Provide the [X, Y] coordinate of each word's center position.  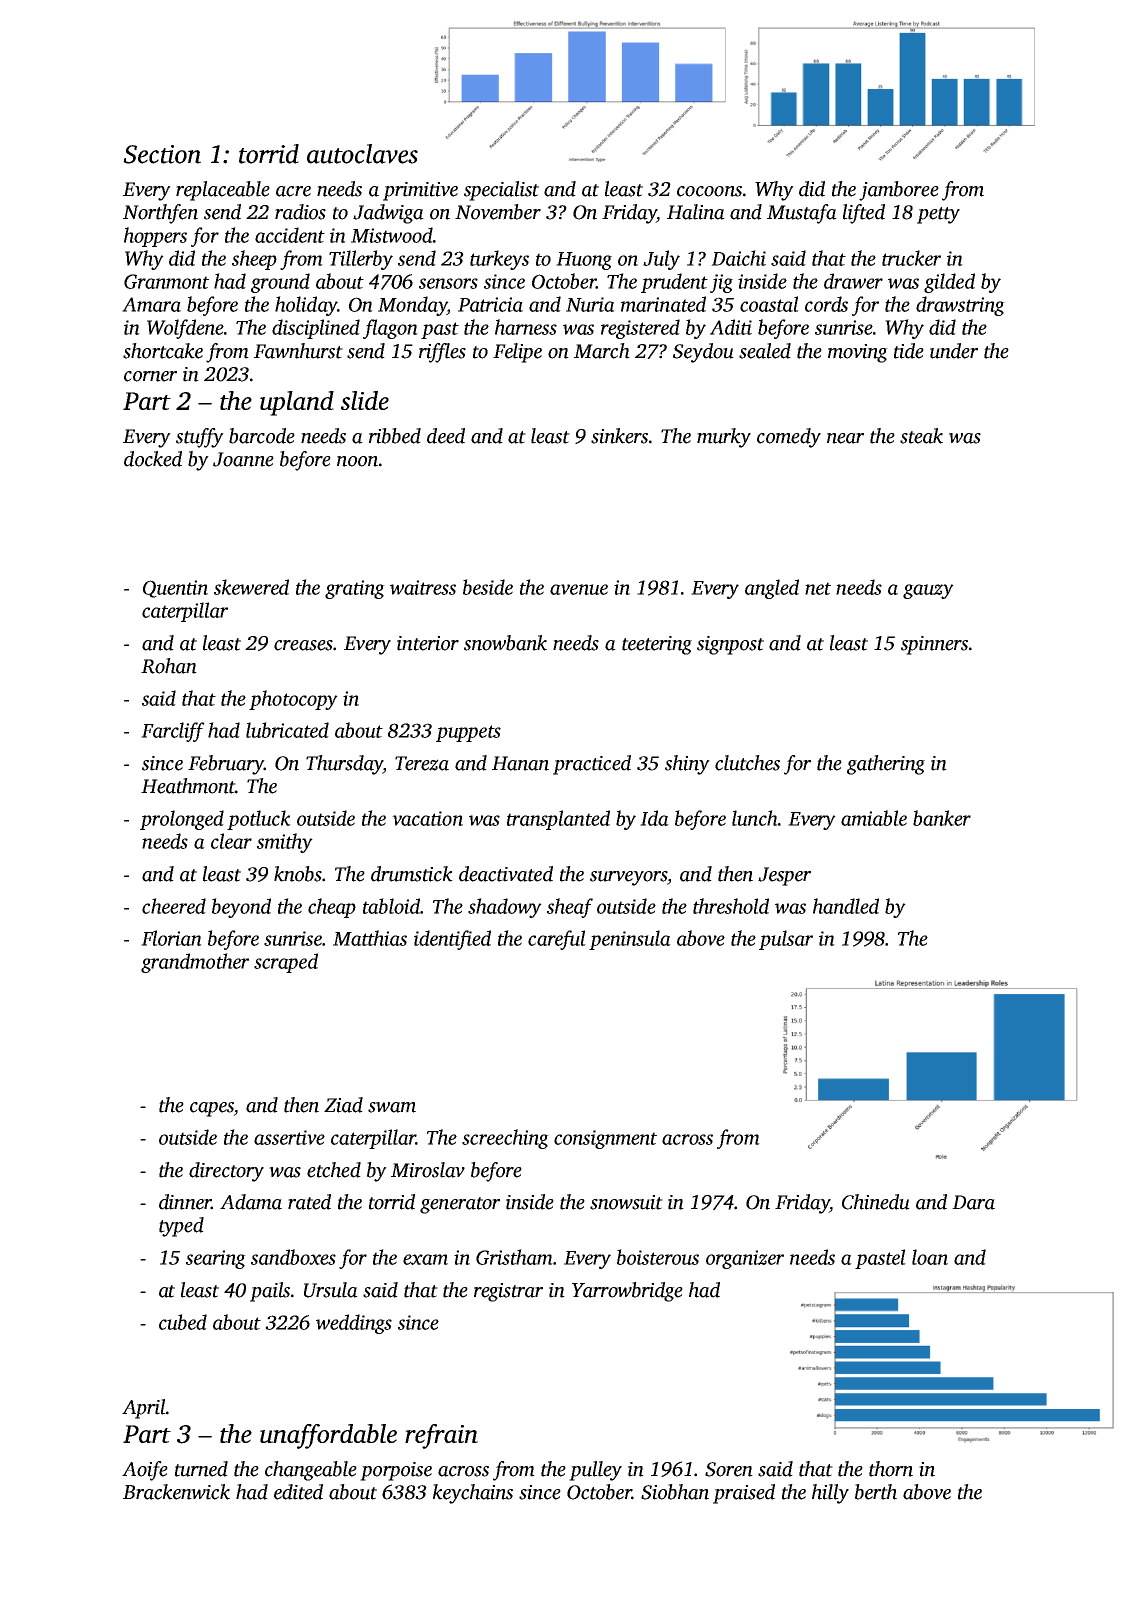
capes [212, 1109]
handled [846, 906]
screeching [505, 1139]
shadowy [505, 908]
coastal [769, 304]
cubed [183, 1322]
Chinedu [876, 1202]
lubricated [287, 730]
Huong [584, 261]
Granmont [166, 281]
